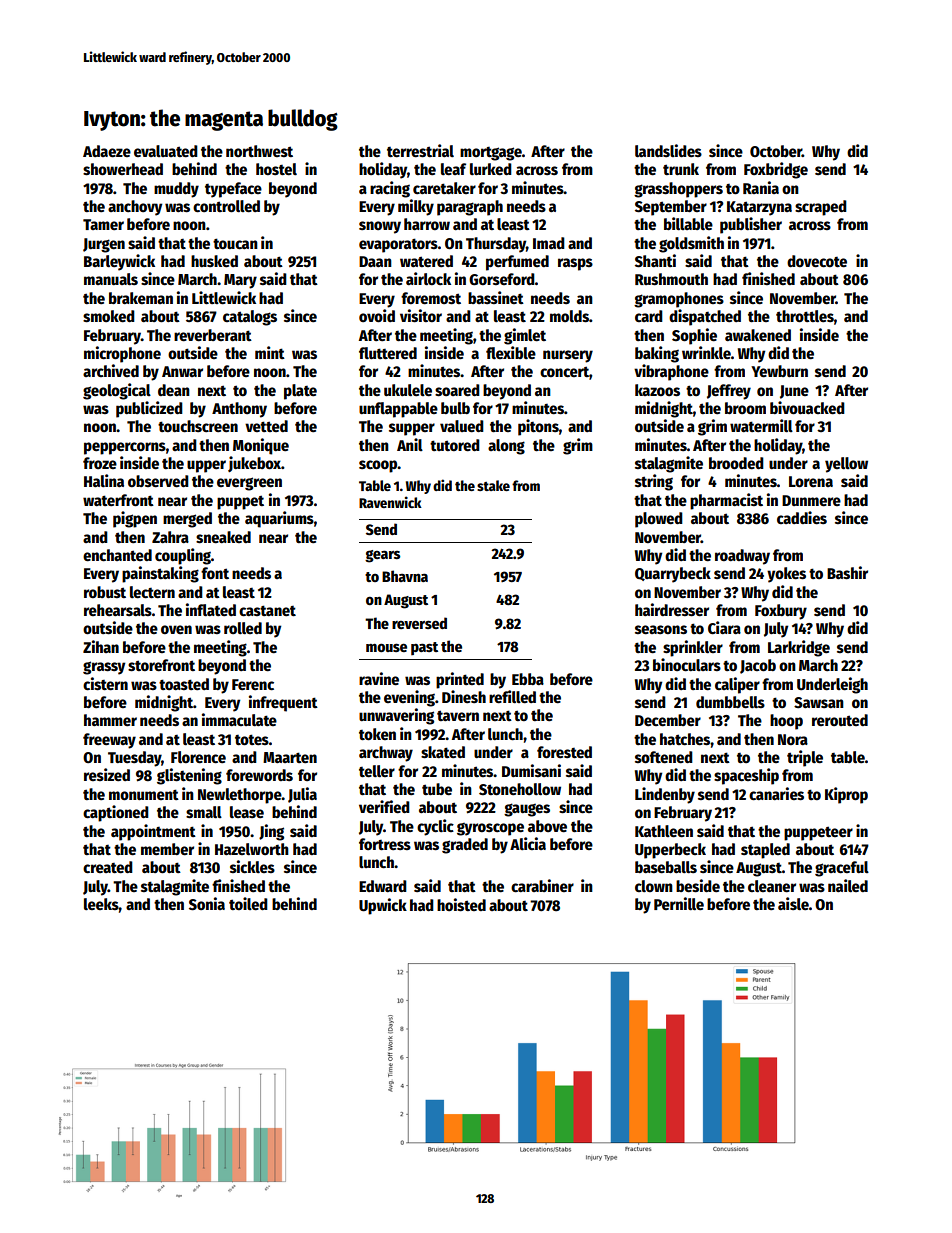 This image has height=1233, width=952. What do you see at coordinates (691, 244) in the image?
I see `goldsmith` at bounding box center [691, 244].
